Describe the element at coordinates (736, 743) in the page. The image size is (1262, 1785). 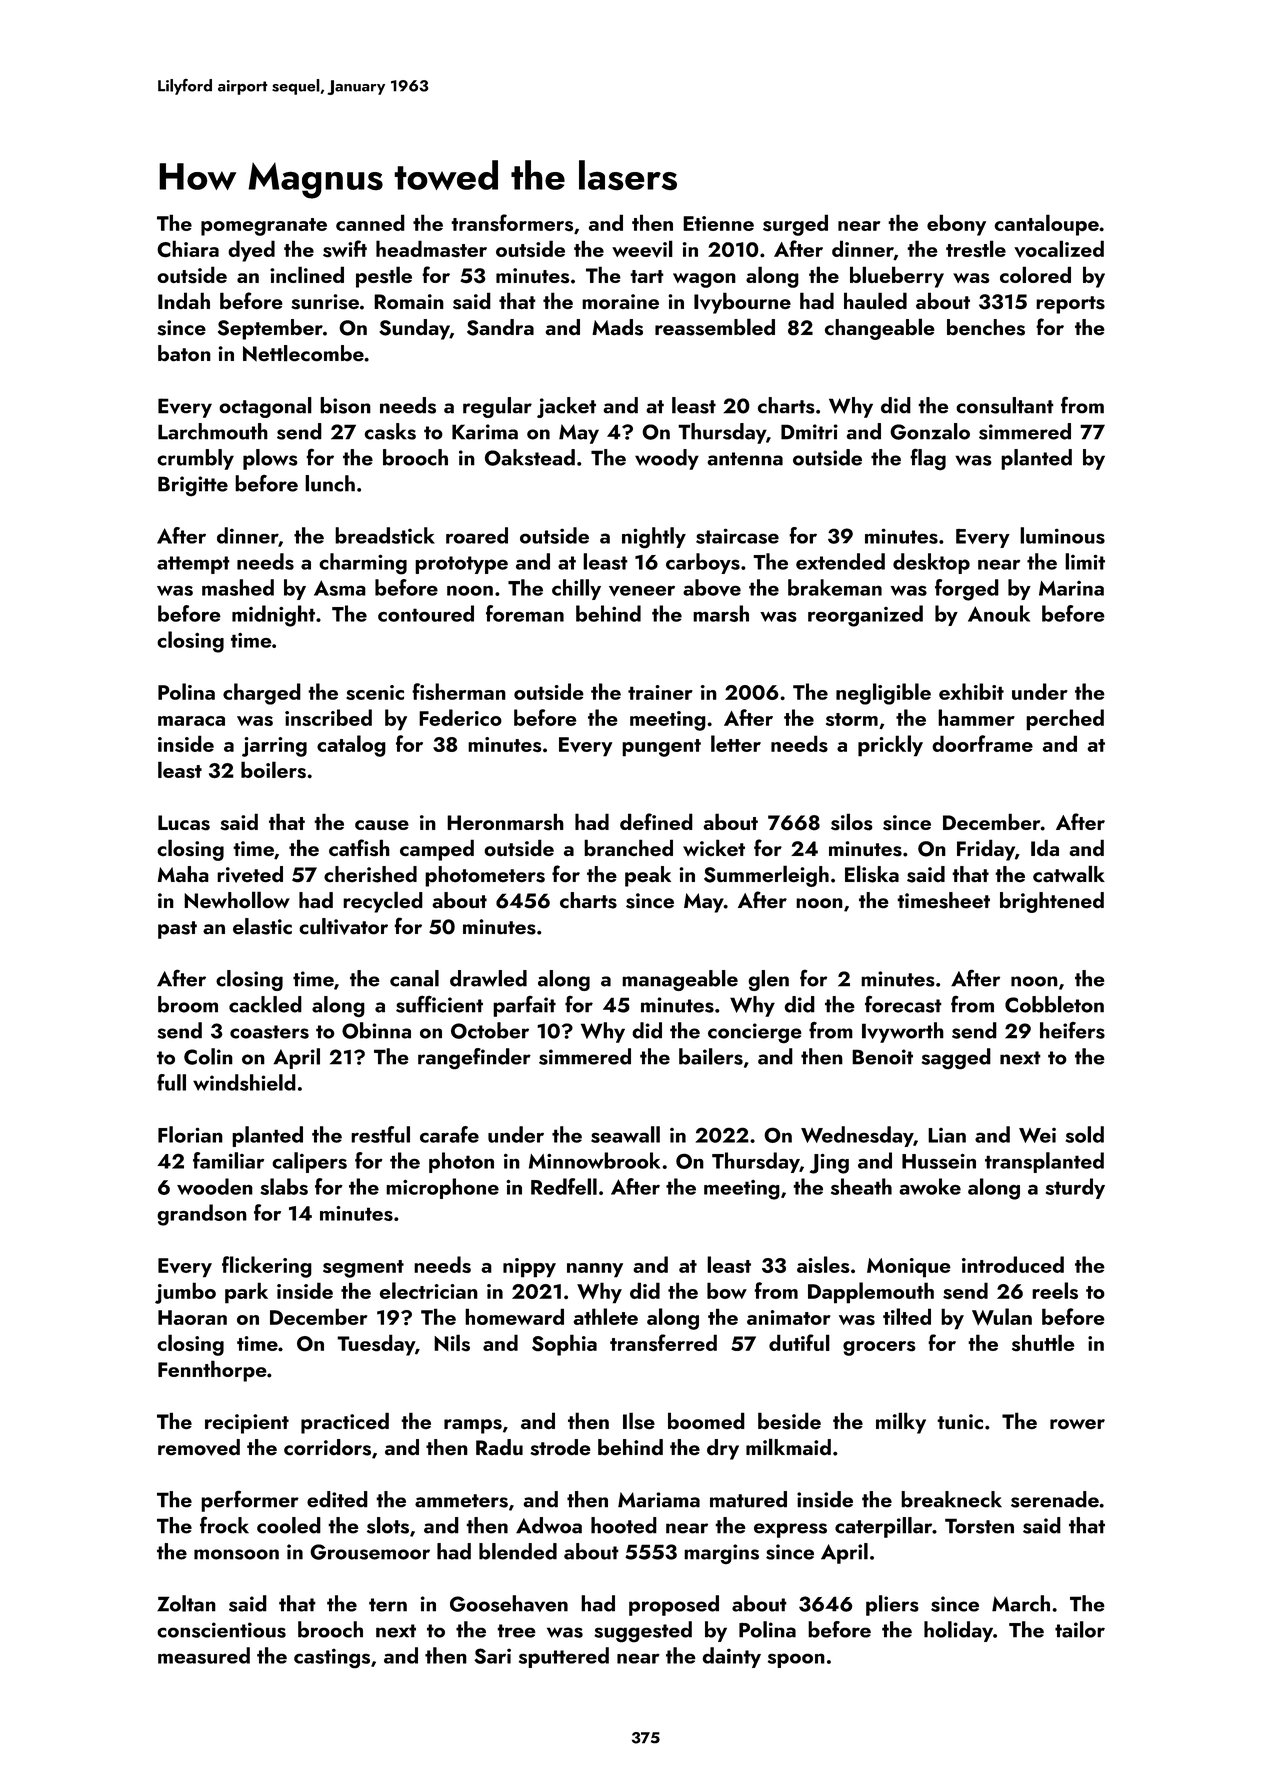
I see `letter` at that location.
